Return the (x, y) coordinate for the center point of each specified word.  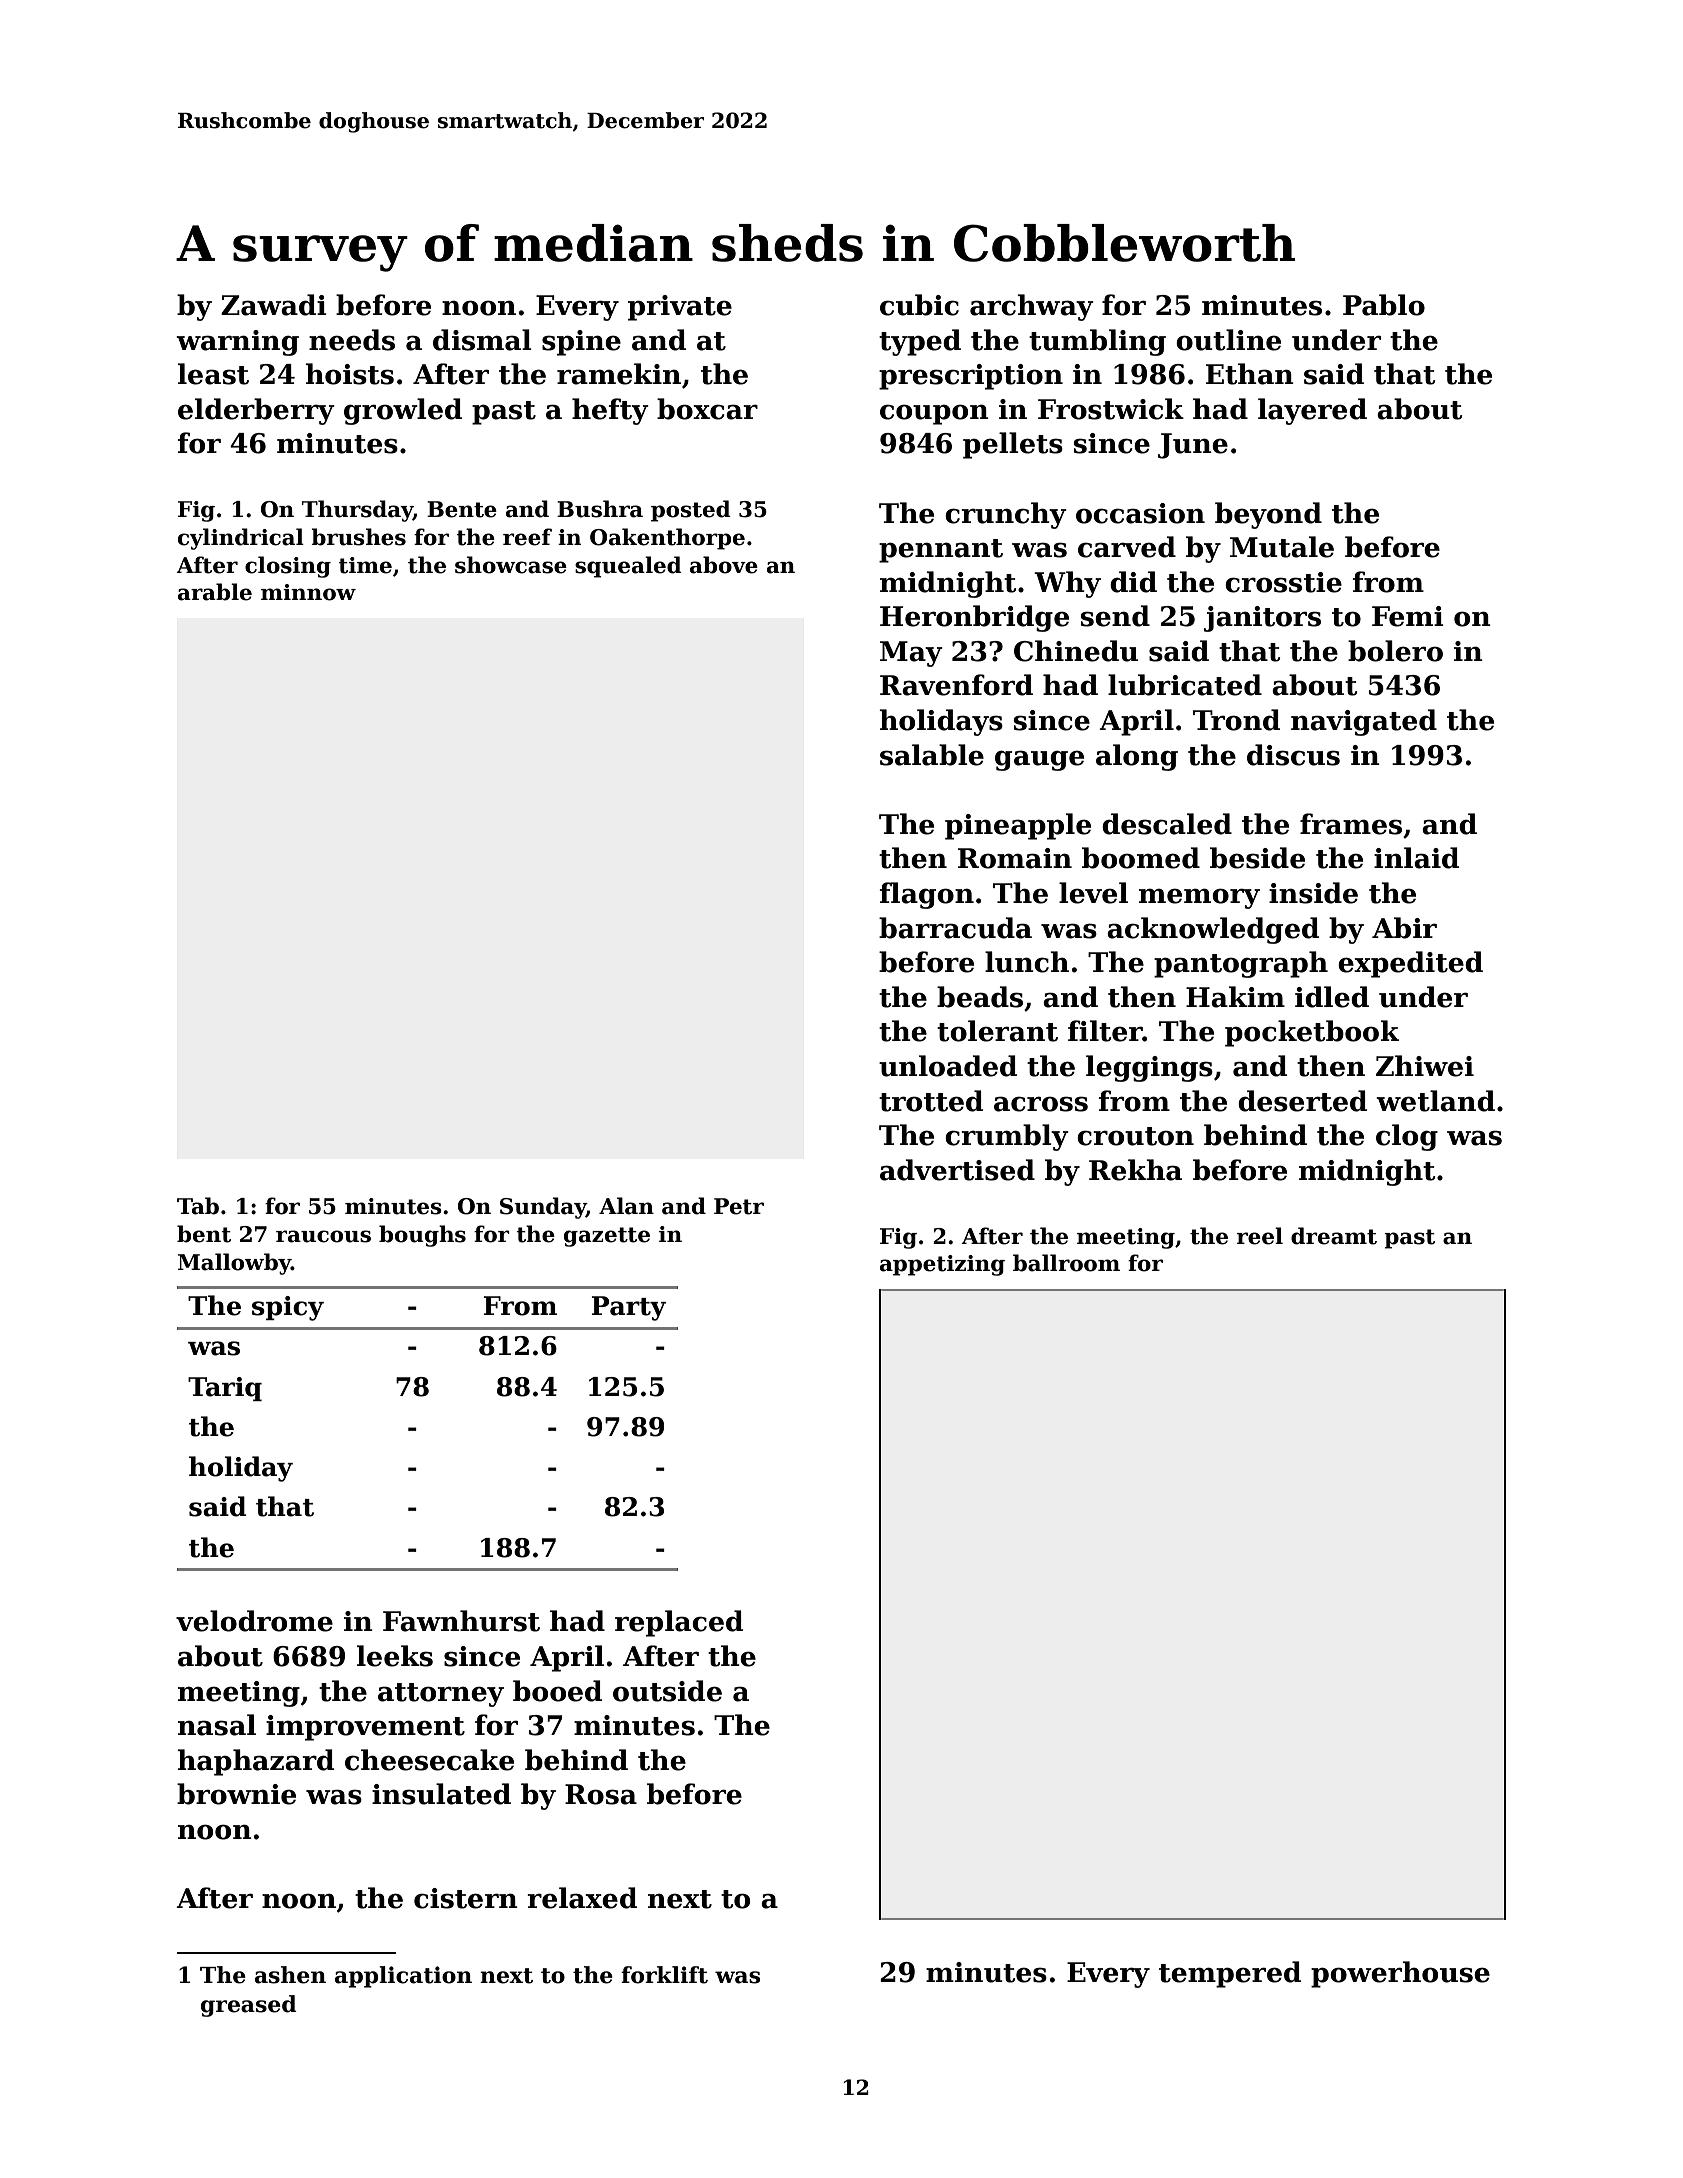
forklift (664, 1975)
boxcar (707, 409)
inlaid (1416, 858)
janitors (1262, 619)
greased (249, 2006)
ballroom (1066, 1263)
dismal (482, 340)
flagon (927, 895)
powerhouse (1400, 1974)
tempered (1230, 1974)
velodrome (254, 1621)
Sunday (543, 1208)
